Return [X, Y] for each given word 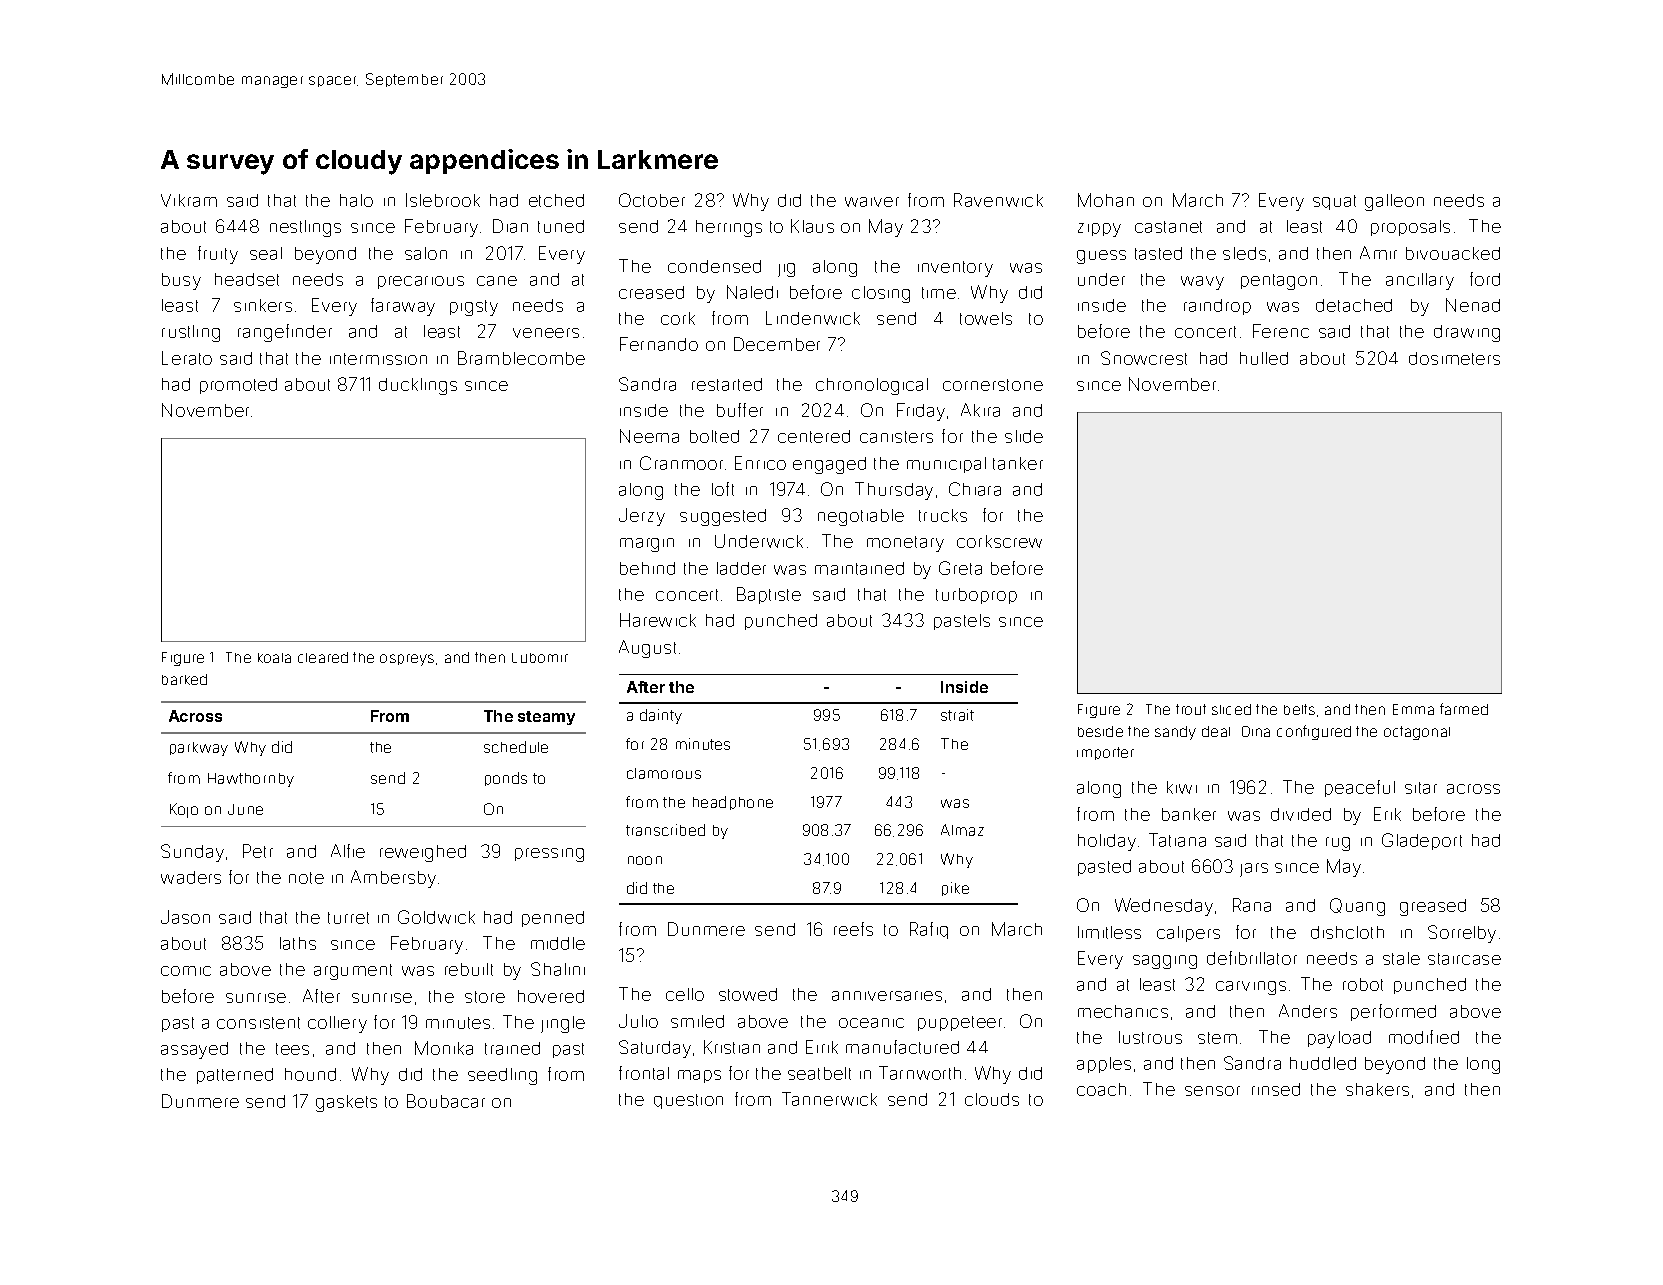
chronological [872, 386]
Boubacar [446, 1101]
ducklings [418, 386]
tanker [1018, 463]
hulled [1264, 358]
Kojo [184, 810]
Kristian [732, 1047]
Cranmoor [681, 463]
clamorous [664, 773]
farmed [1464, 709]
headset [247, 279]
